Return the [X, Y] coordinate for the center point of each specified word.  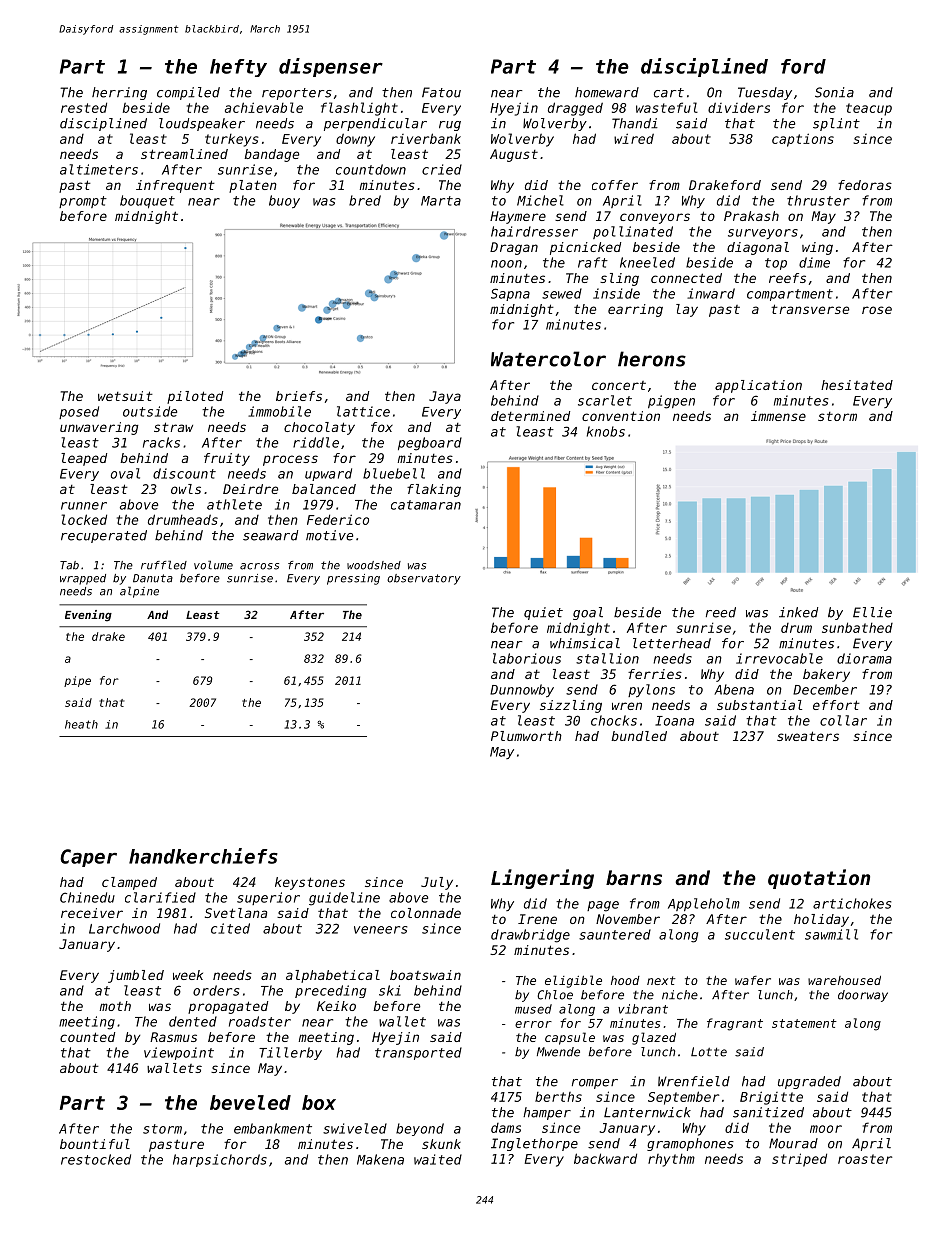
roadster [260, 1021]
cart [669, 93]
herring [119, 93]
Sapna [510, 294]
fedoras [865, 185]
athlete [234, 504]
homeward [607, 92]
